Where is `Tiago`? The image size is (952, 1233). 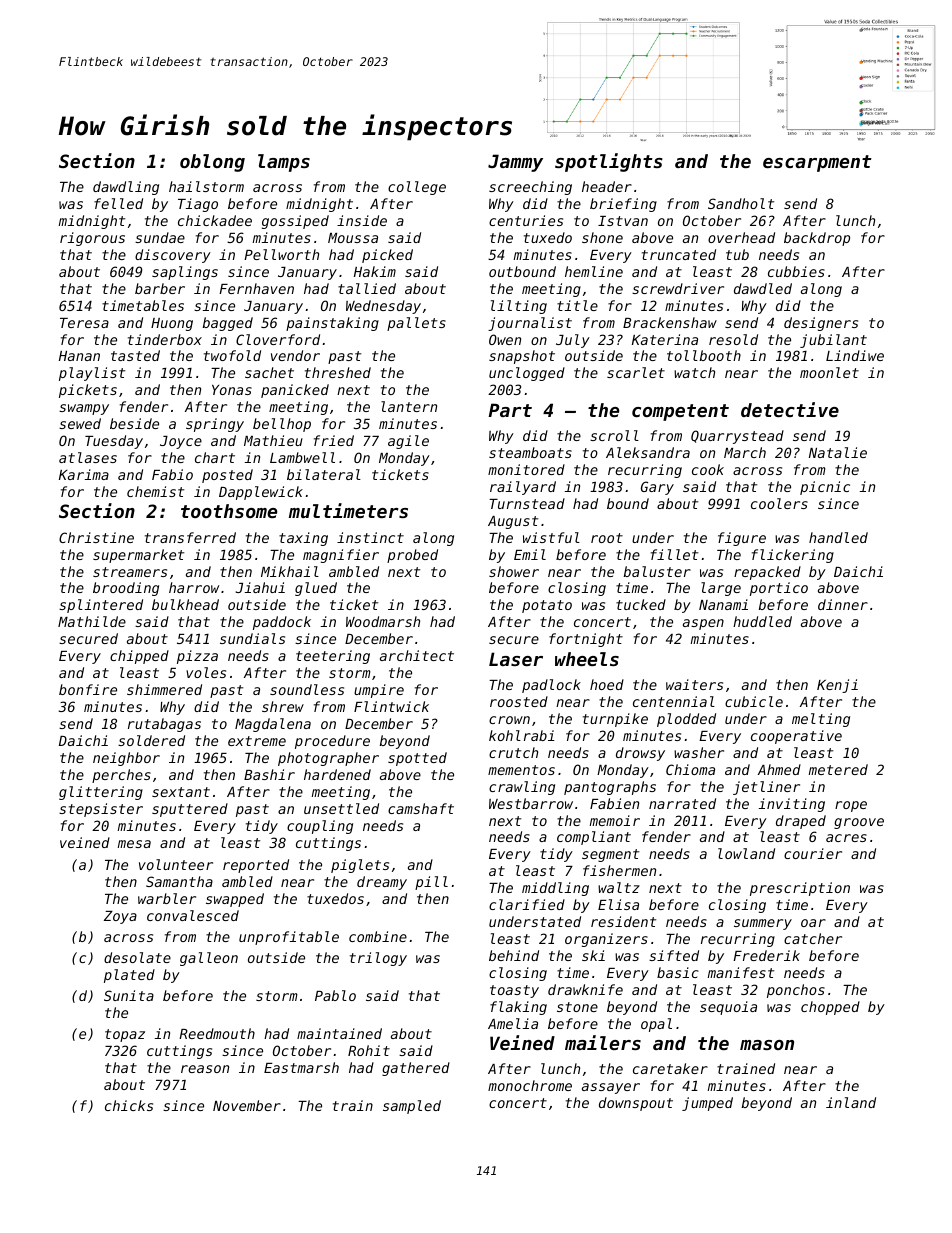
Tiago is located at coordinates (198, 205).
